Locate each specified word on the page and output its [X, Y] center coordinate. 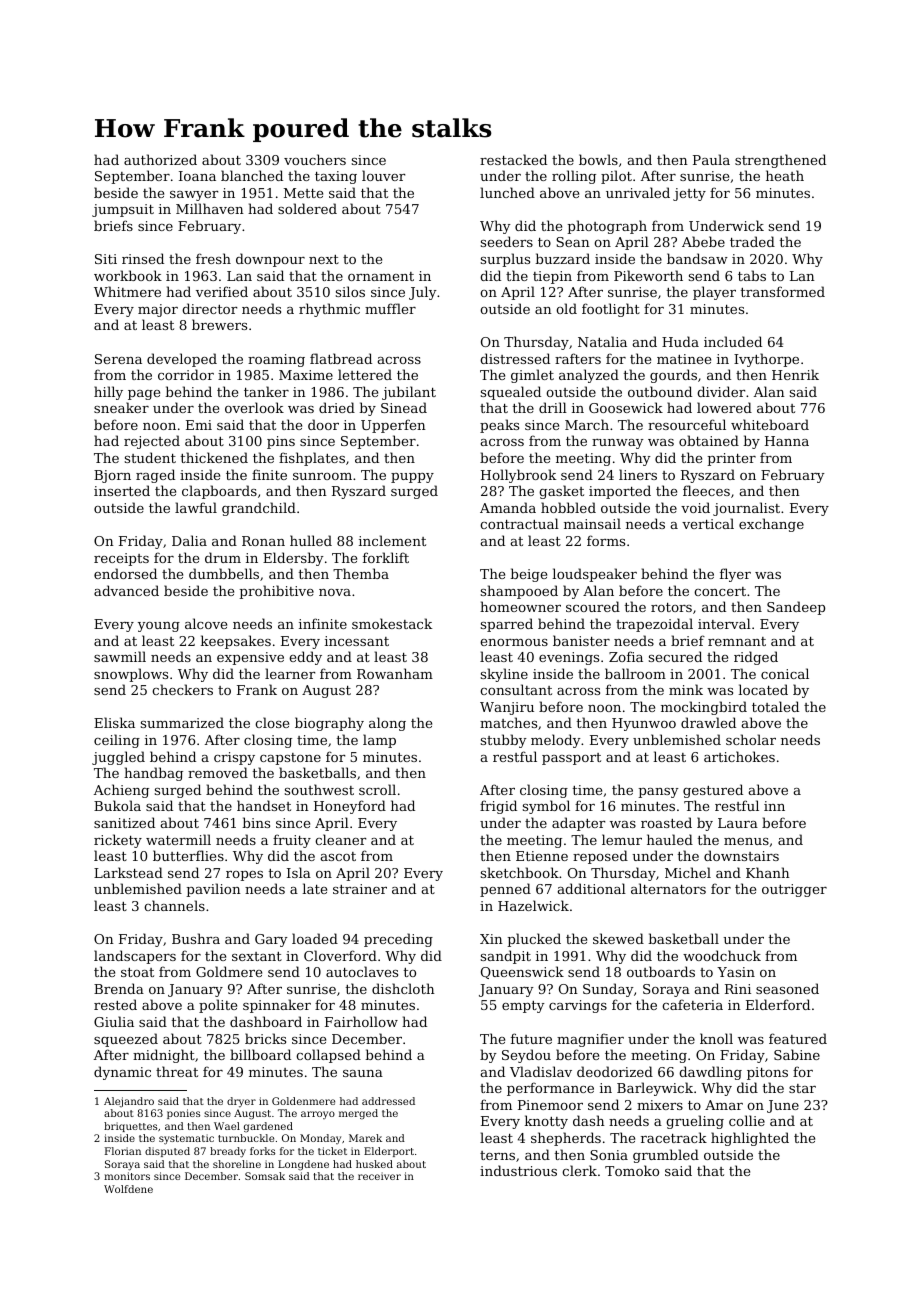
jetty [689, 194]
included [733, 341]
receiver [379, 1176]
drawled [708, 722]
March [587, 424]
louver [383, 175]
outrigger [794, 890]
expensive [250, 658]
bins [256, 822]
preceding [398, 940]
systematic [186, 1139]
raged [155, 476]
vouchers [315, 159]
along [387, 724]
